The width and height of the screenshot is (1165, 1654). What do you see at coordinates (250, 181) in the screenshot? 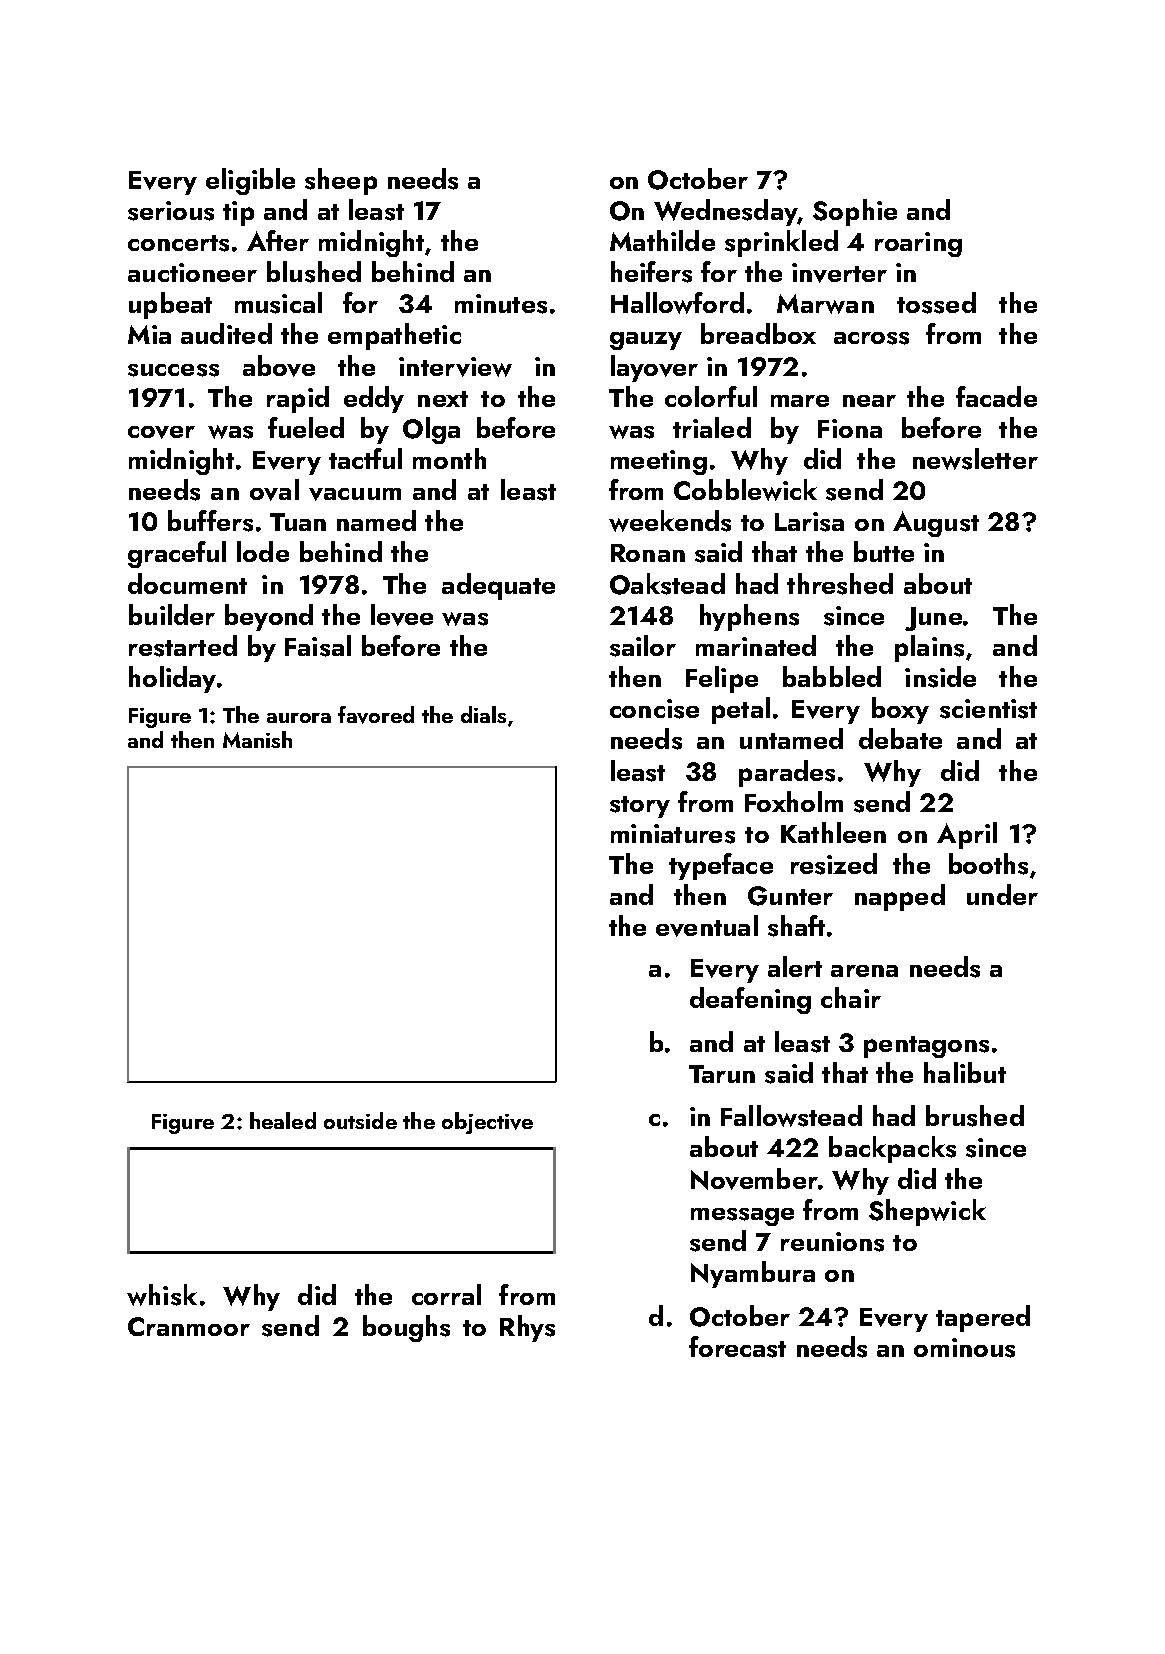
I see `eligible` at bounding box center [250, 181].
